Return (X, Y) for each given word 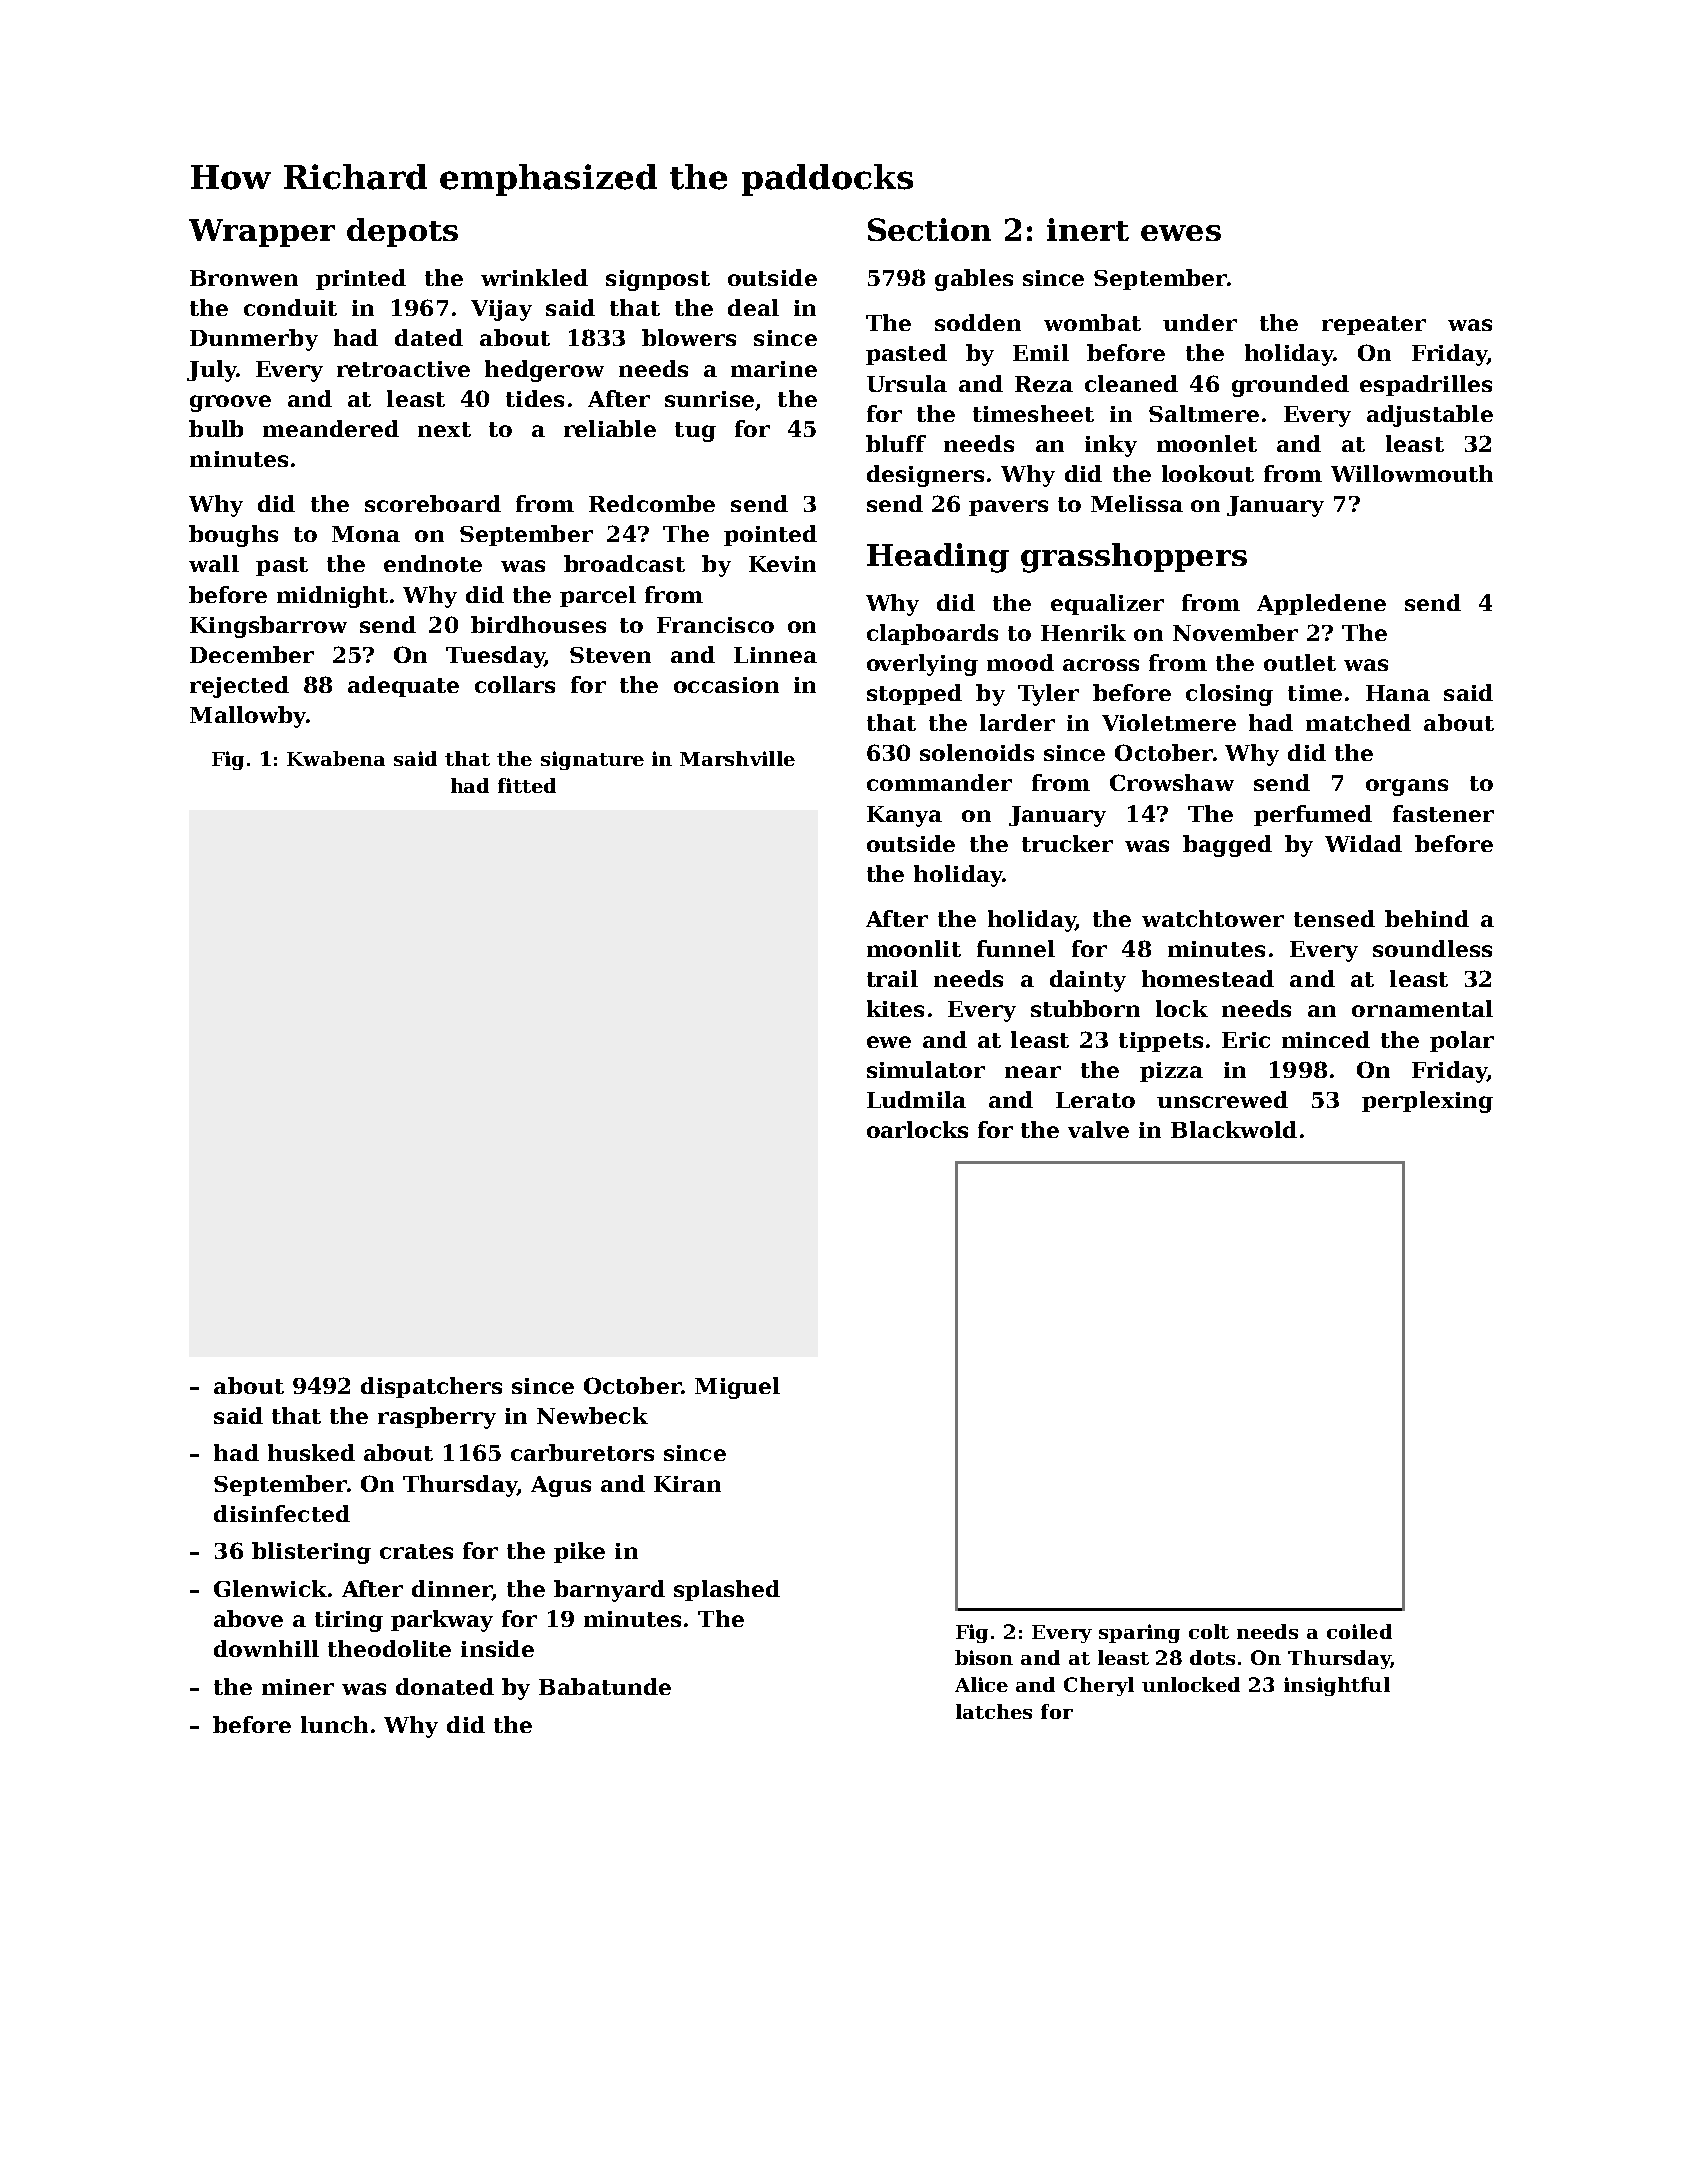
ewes (1181, 233)
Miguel (737, 1388)
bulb (216, 428)
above (248, 1618)
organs (1407, 787)
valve (1098, 1129)
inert (1088, 229)
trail (892, 978)
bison (984, 1657)
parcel (598, 596)
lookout (1208, 473)
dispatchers (431, 1387)
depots (402, 232)
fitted (527, 785)
